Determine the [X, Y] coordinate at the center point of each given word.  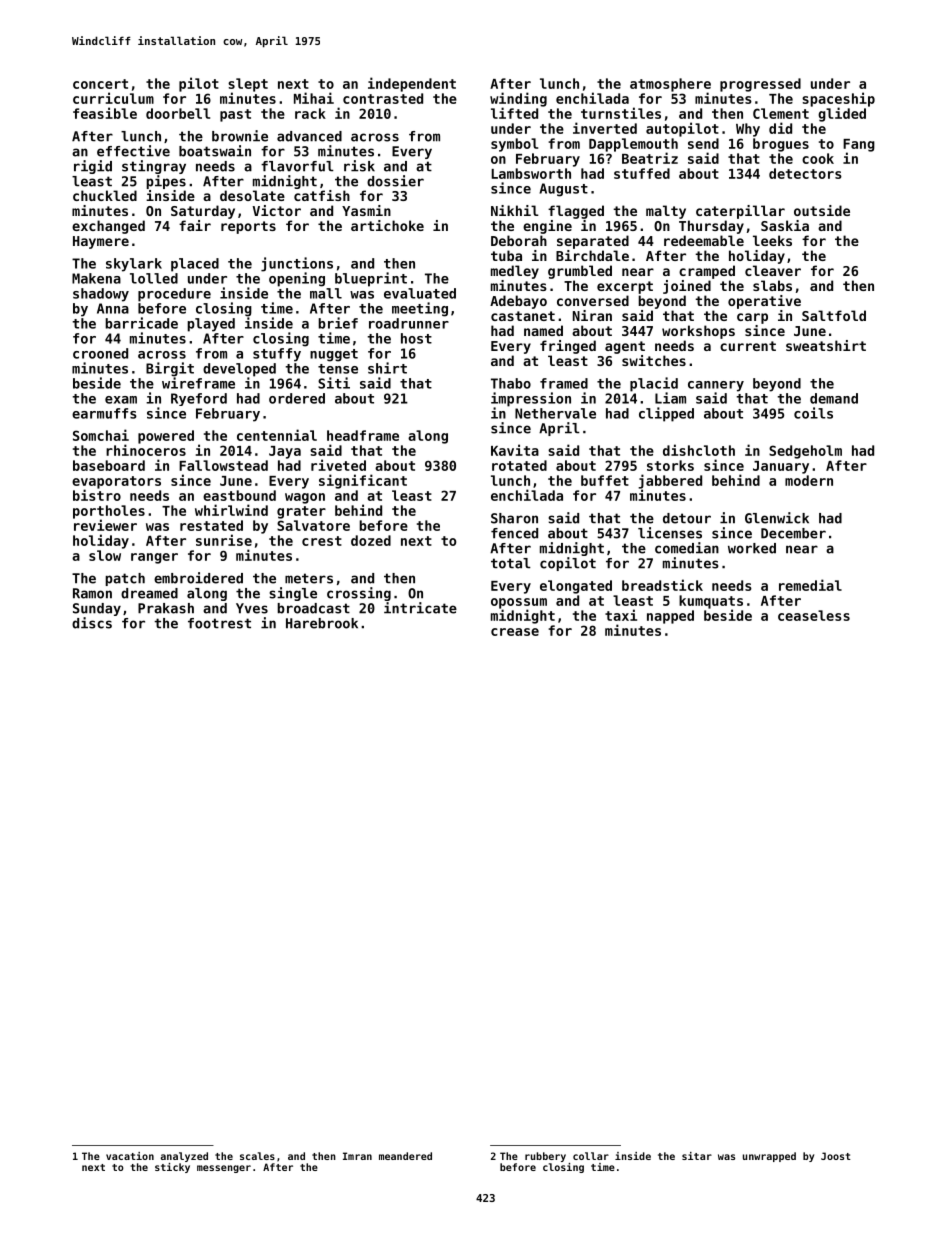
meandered [405, 1156]
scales [257, 1156]
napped [670, 617]
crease [515, 632]
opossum [519, 603]
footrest [219, 623]
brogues [781, 145]
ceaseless [814, 615]
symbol [514, 145]
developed [239, 370]
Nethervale [555, 413]
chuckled [105, 195]
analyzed [184, 1157]
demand [834, 398]
